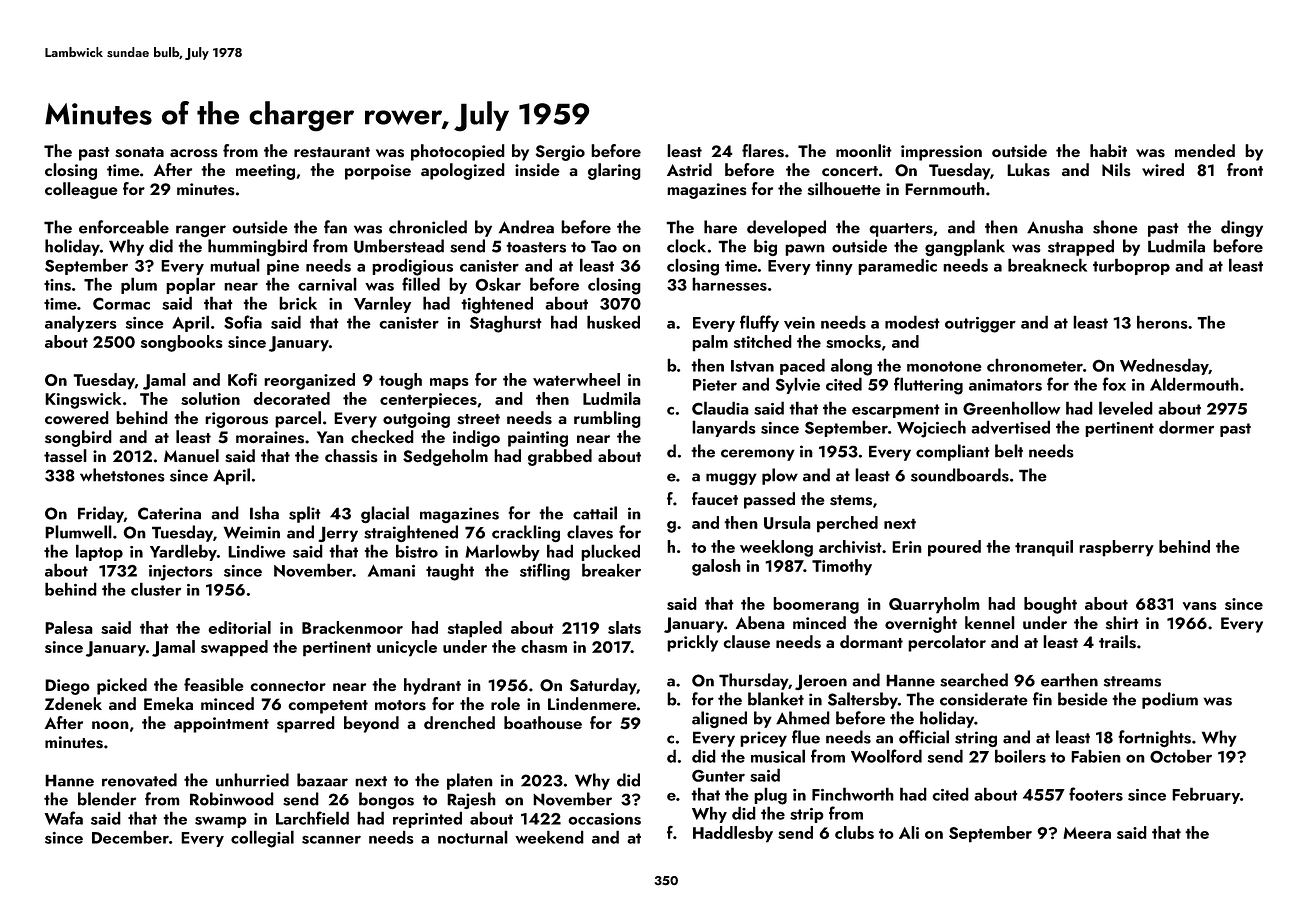  What do you see at coordinates (560, 153) in the screenshot?
I see `Sergio` at bounding box center [560, 153].
